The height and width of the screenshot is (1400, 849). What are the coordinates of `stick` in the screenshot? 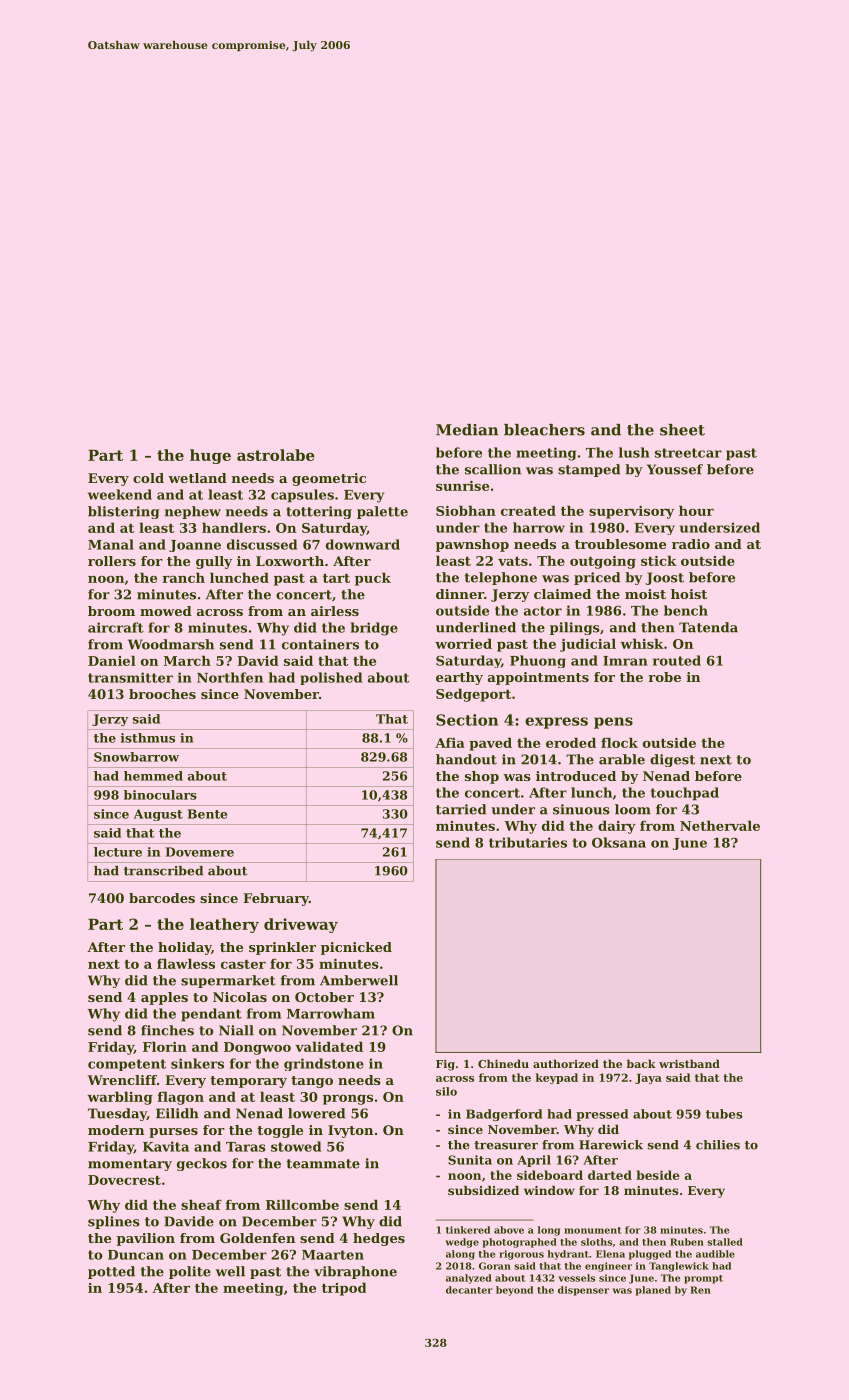 It's located at (659, 560).
